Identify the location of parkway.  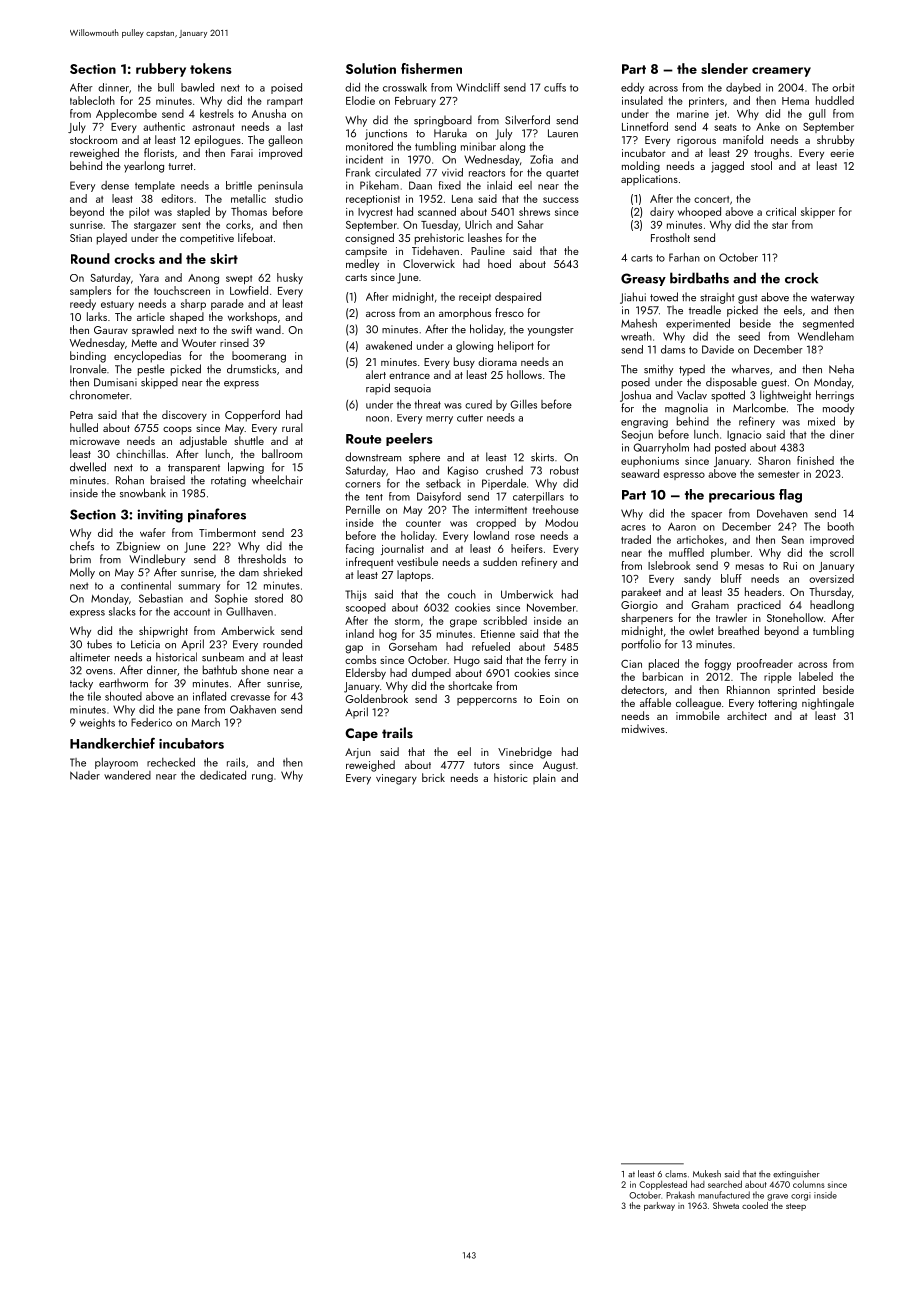
(659, 1206).
